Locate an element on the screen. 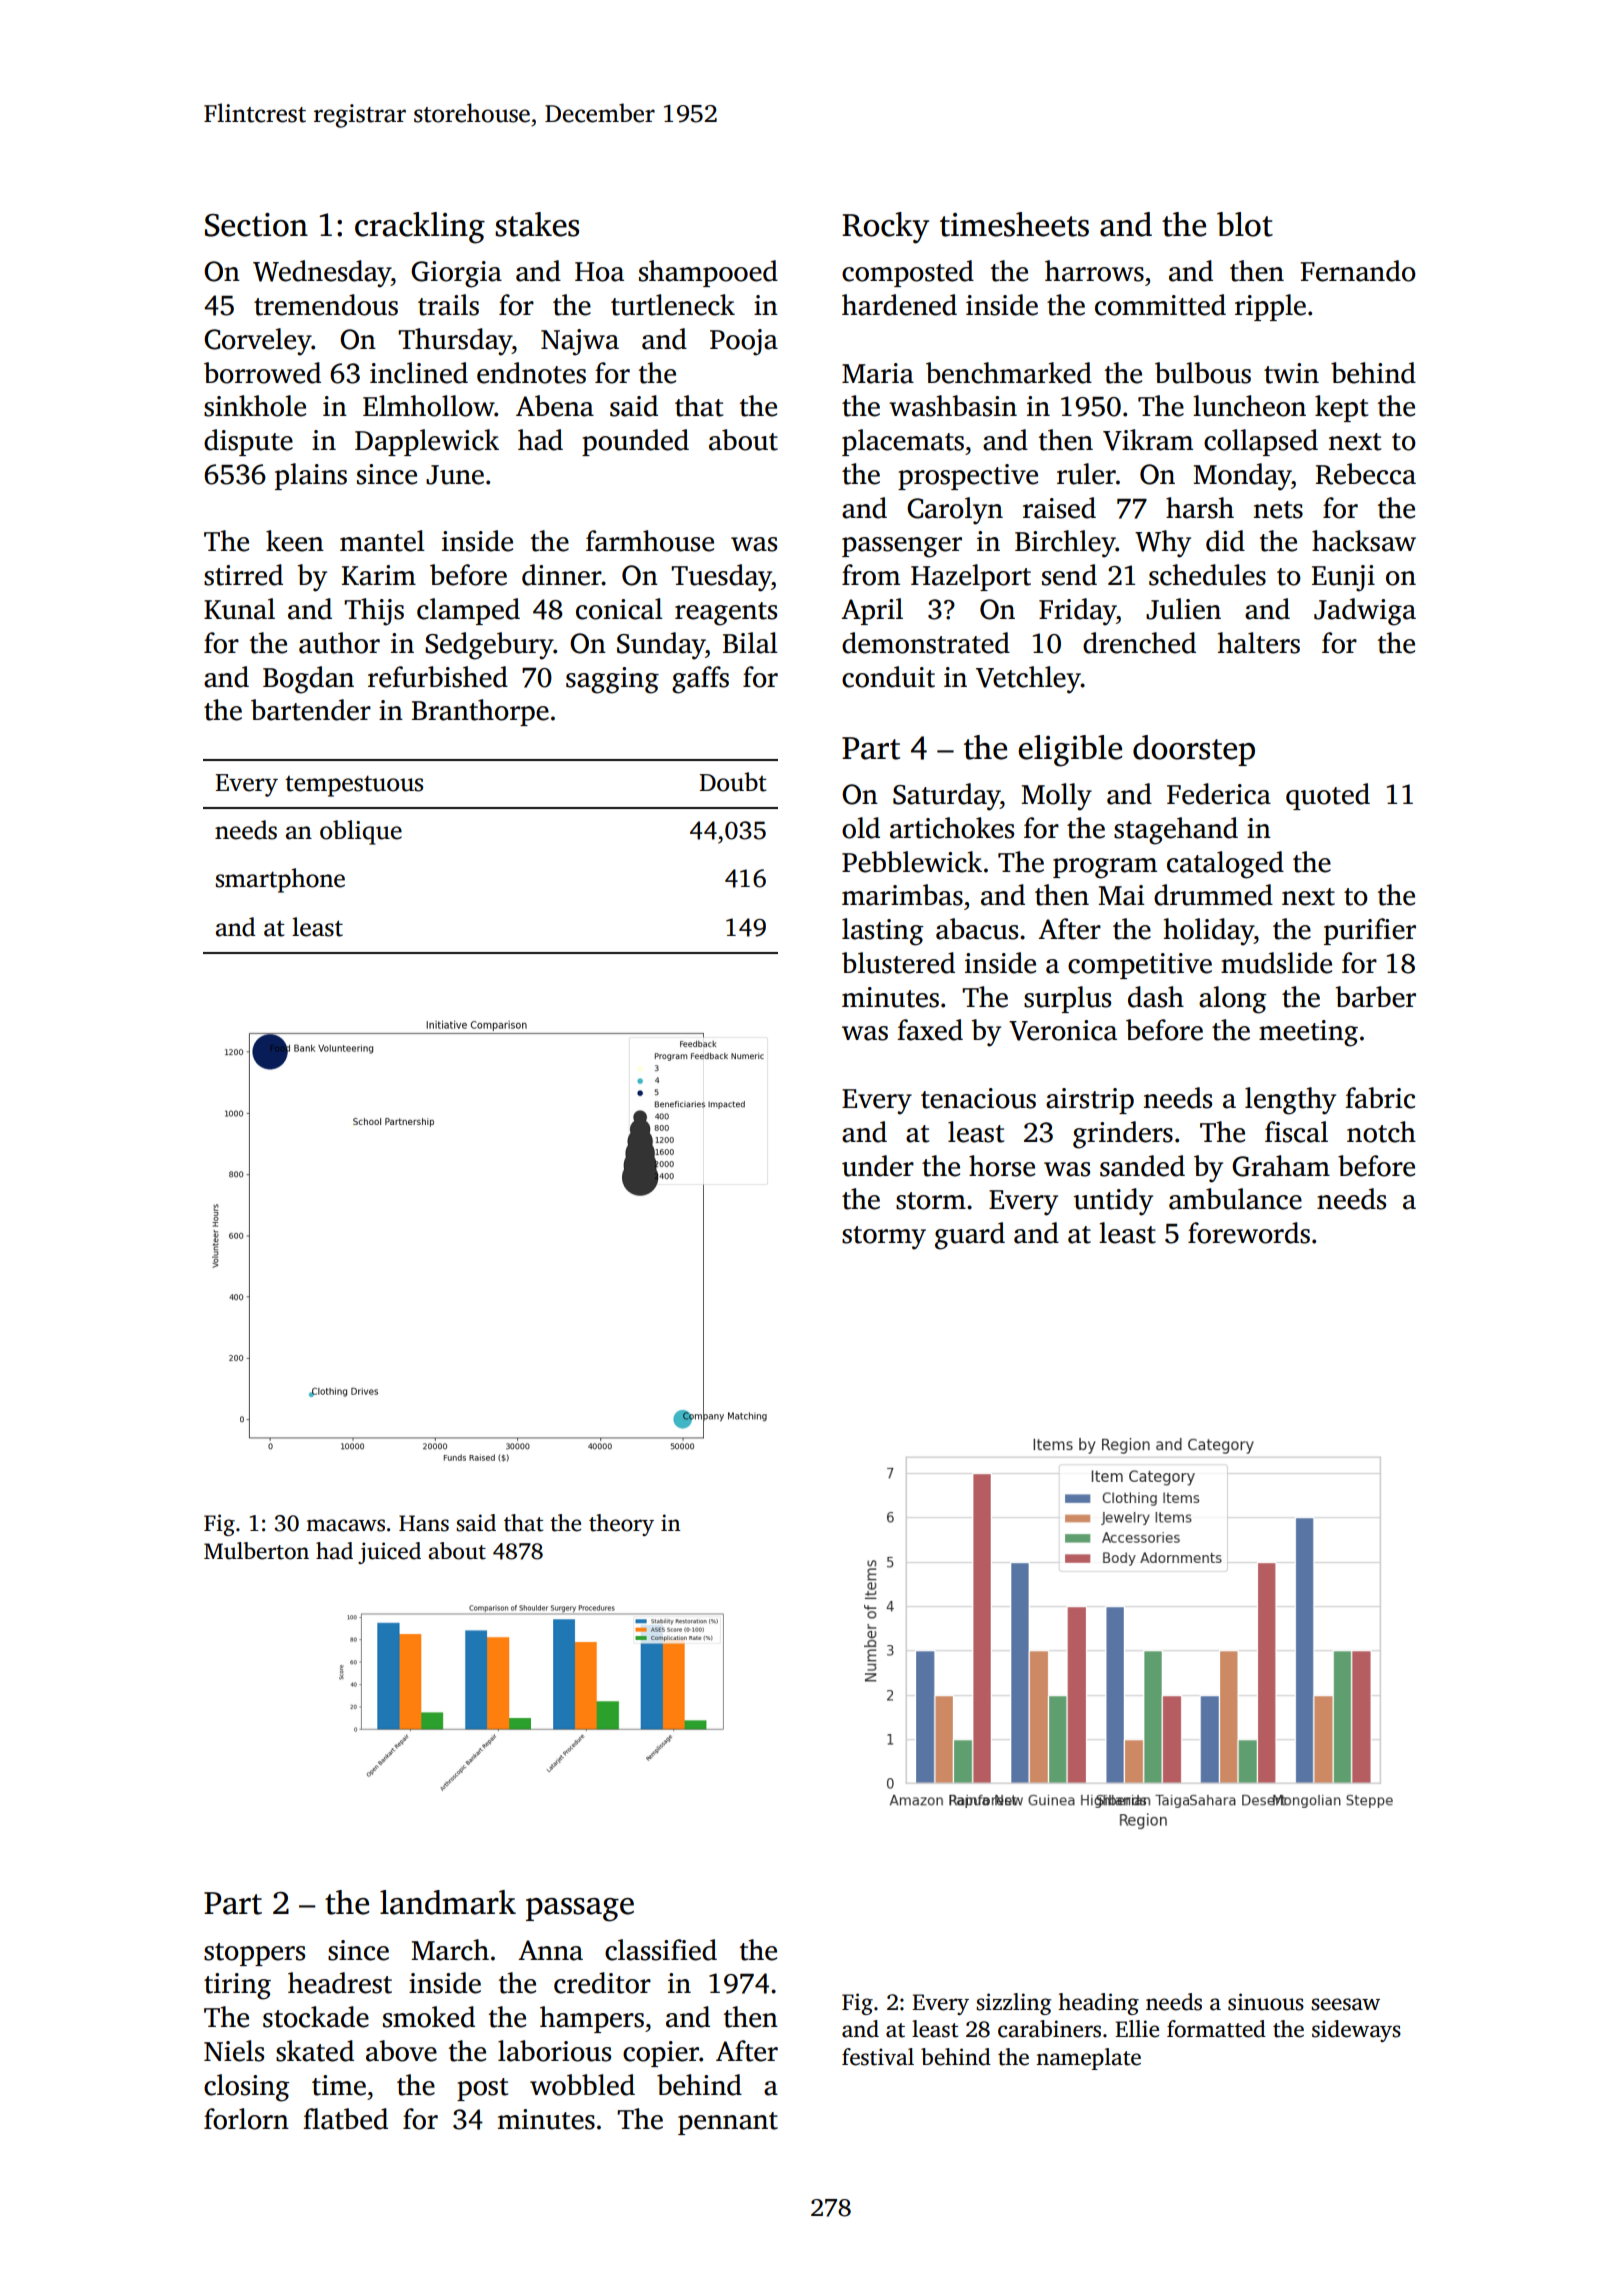  hacksaw is located at coordinates (1364, 541).
